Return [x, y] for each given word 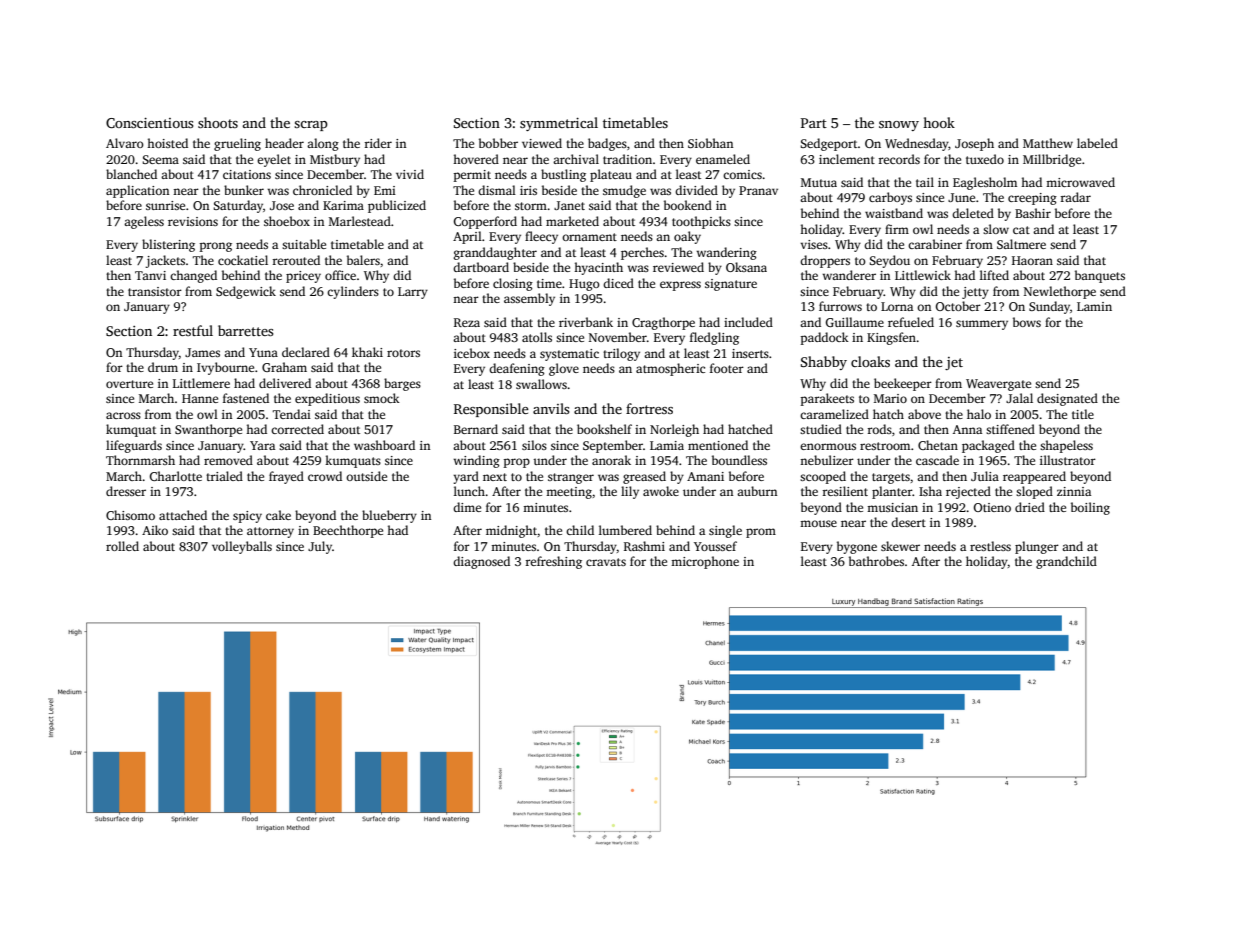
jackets [165, 261]
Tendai [292, 414]
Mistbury [335, 160]
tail [925, 182]
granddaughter [495, 253]
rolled [122, 546]
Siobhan [710, 143]
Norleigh [674, 430]
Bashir [1033, 213]
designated [1067, 399]
